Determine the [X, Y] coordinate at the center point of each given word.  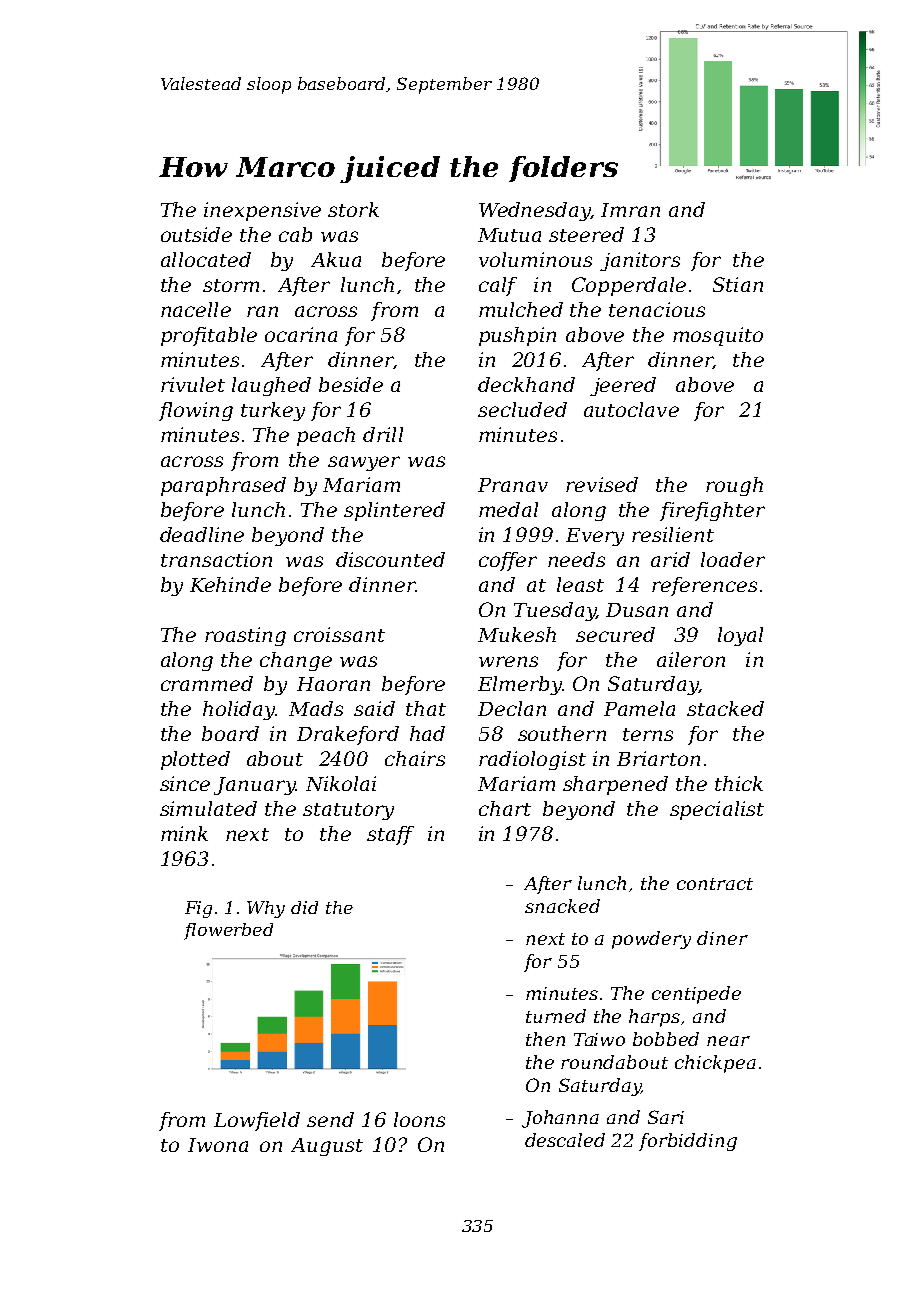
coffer [508, 561]
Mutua [509, 235]
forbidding [688, 1142]
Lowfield [257, 1121]
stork [353, 209]
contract [715, 884]
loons [419, 1119]
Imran [630, 210]
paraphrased [223, 486]
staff [390, 835]
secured [615, 634]
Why [266, 909]
